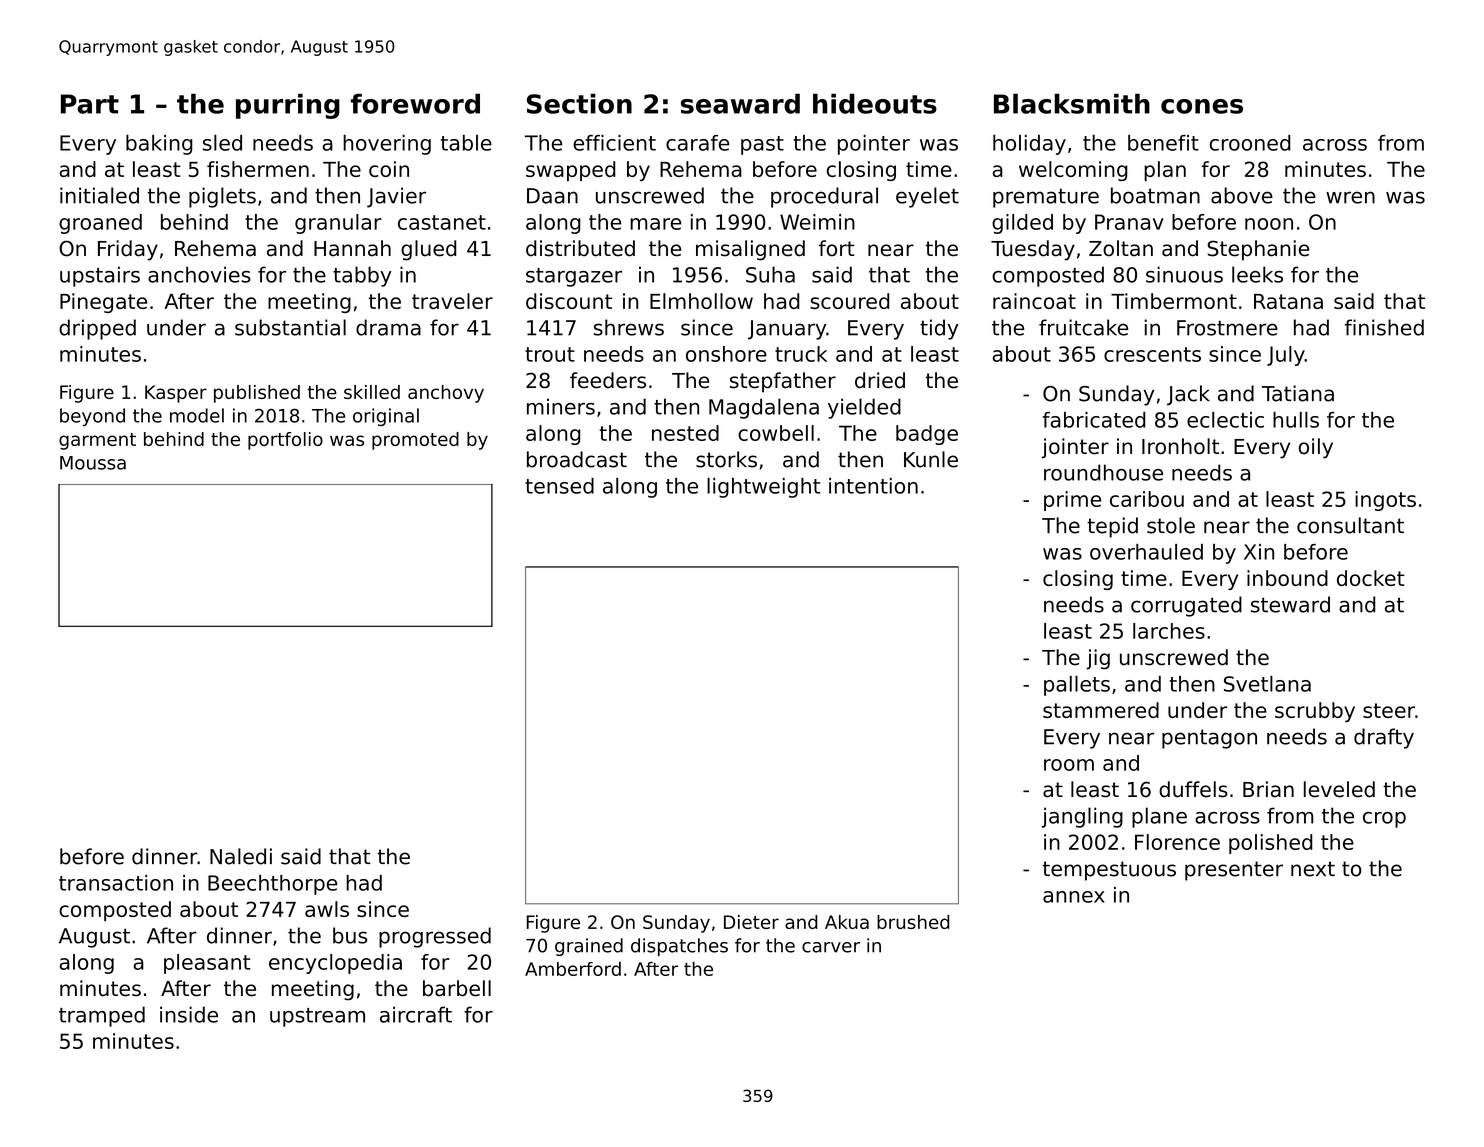  What do you see at coordinates (90, 104) in the document?
I see `Part` at bounding box center [90, 104].
